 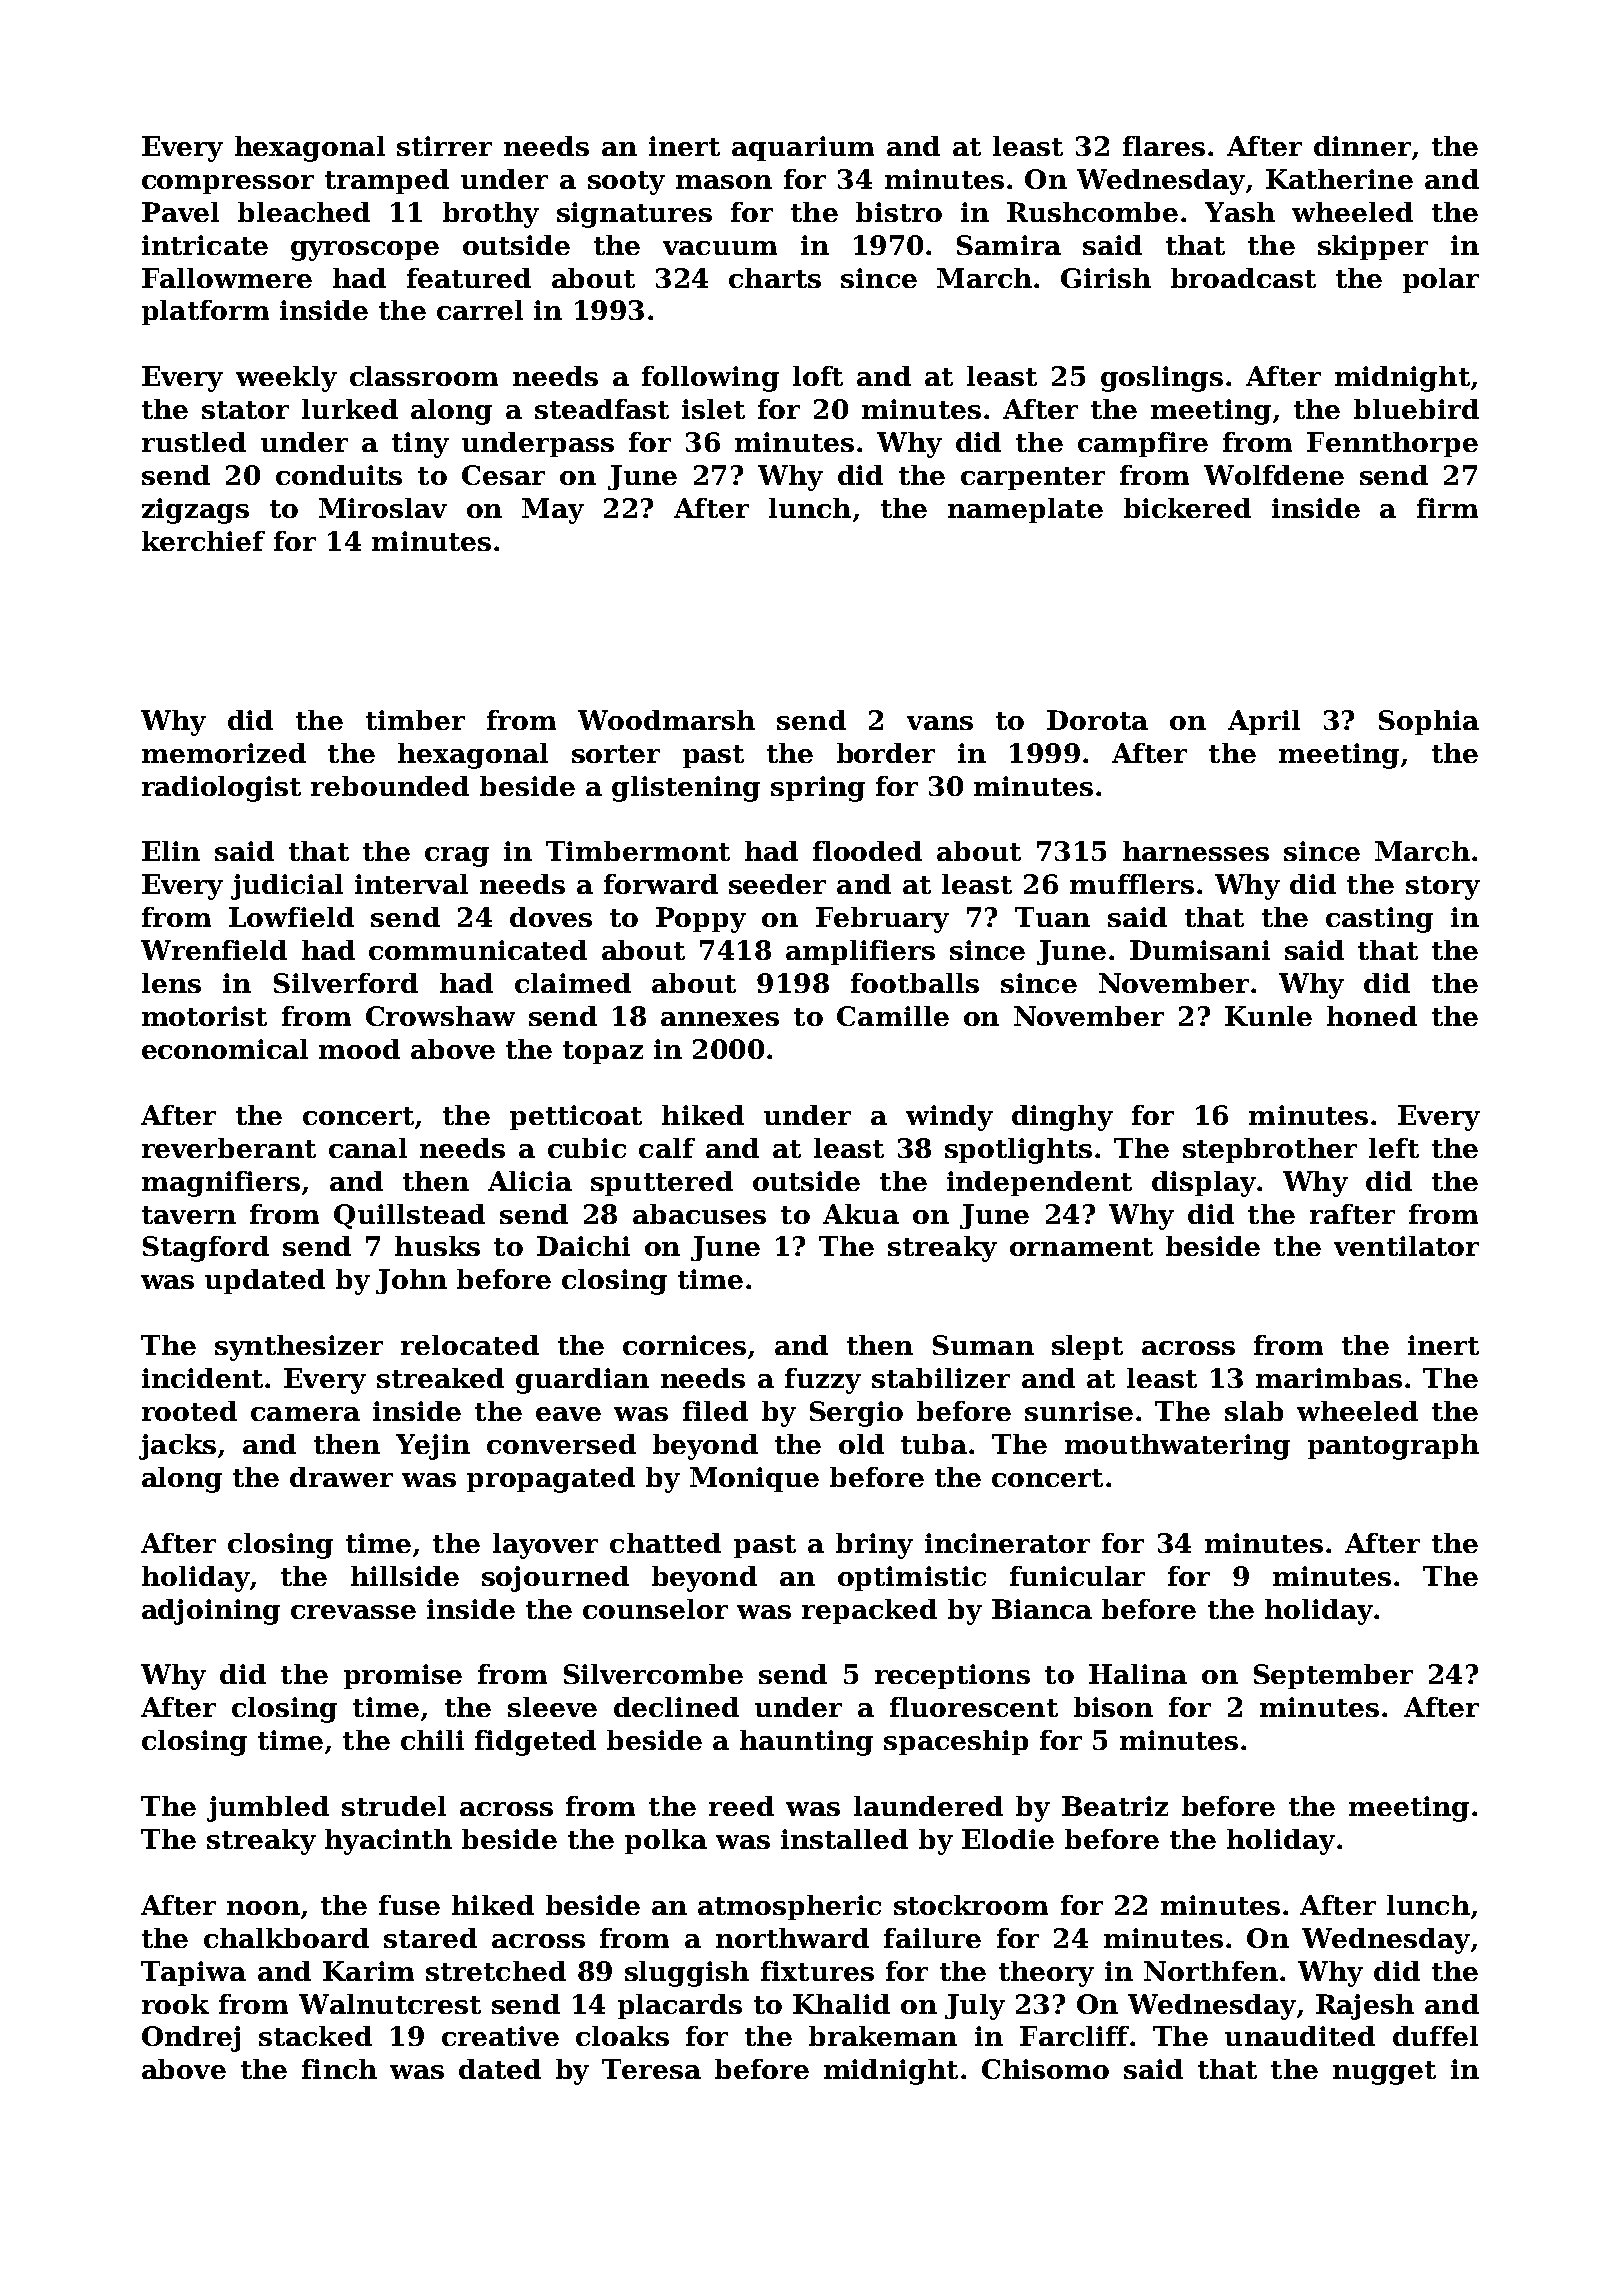 What do you see at coordinates (191, 2039) in the image?
I see `Ondrej` at bounding box center [191, 2039].
